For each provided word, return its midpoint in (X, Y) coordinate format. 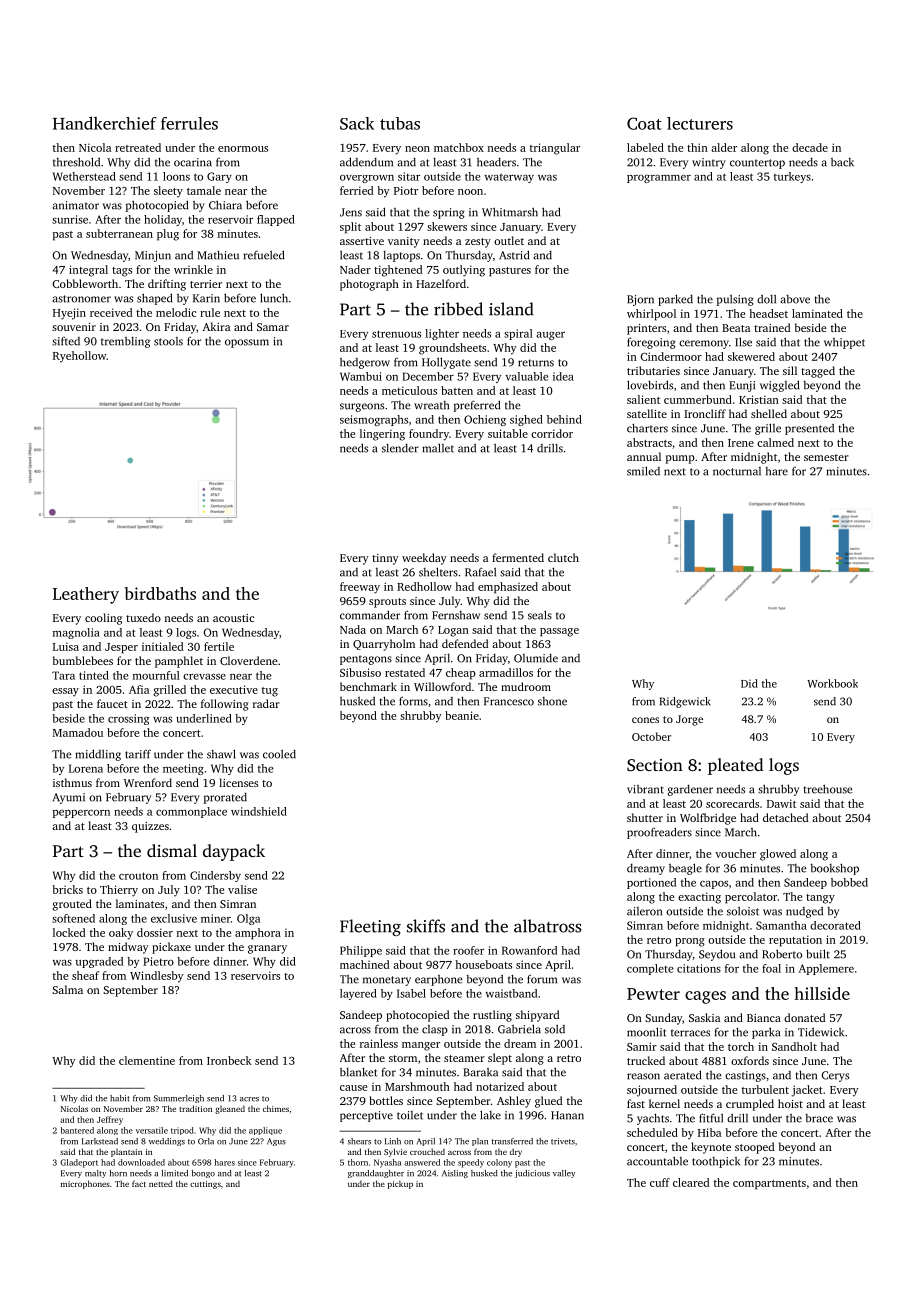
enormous (243, 149)
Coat (644, 123)
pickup (400, 1184)
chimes (276, 1108)
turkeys (792, 177)
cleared (691, 1182)
